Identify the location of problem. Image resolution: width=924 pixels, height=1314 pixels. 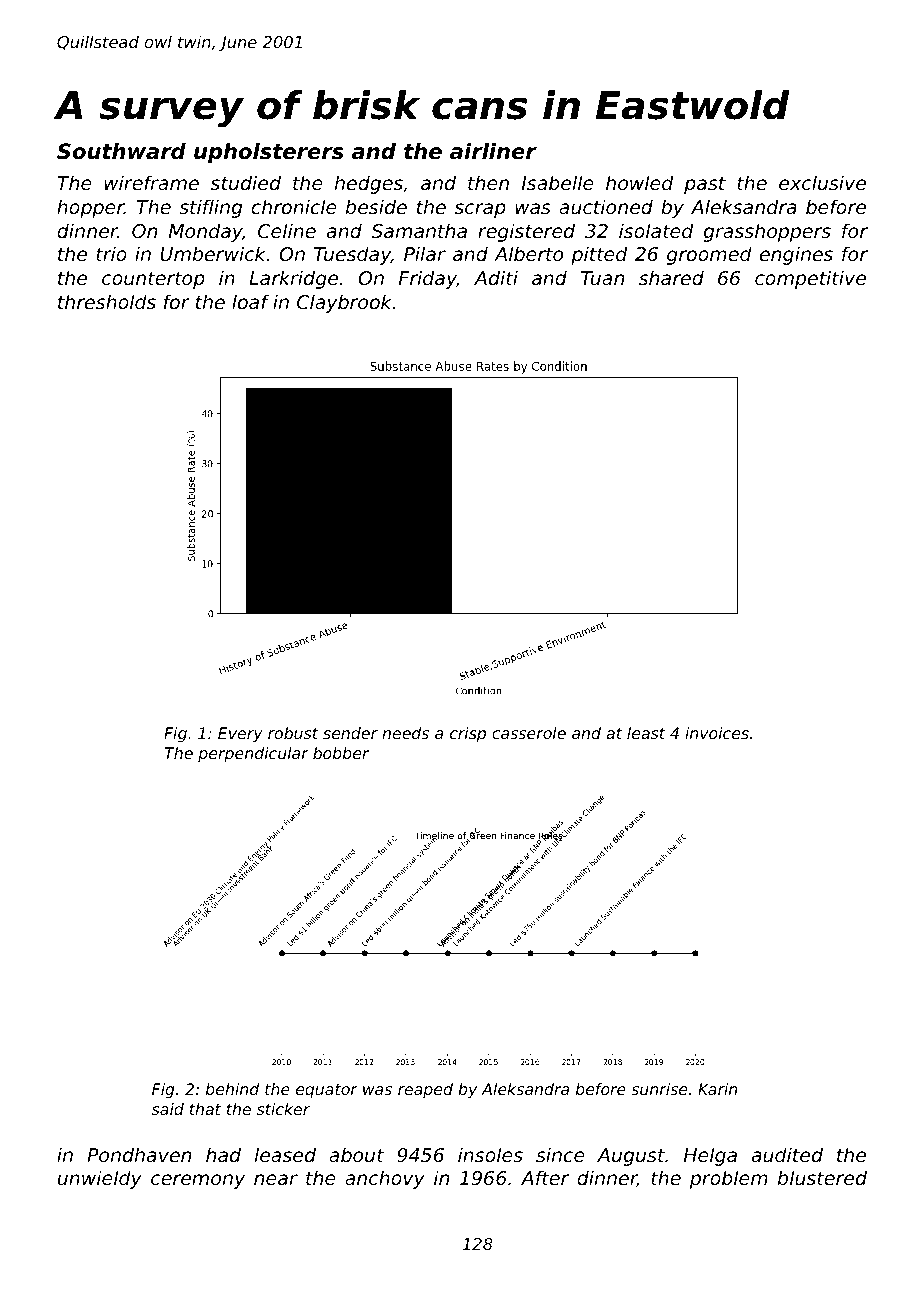
(729, 1179).
